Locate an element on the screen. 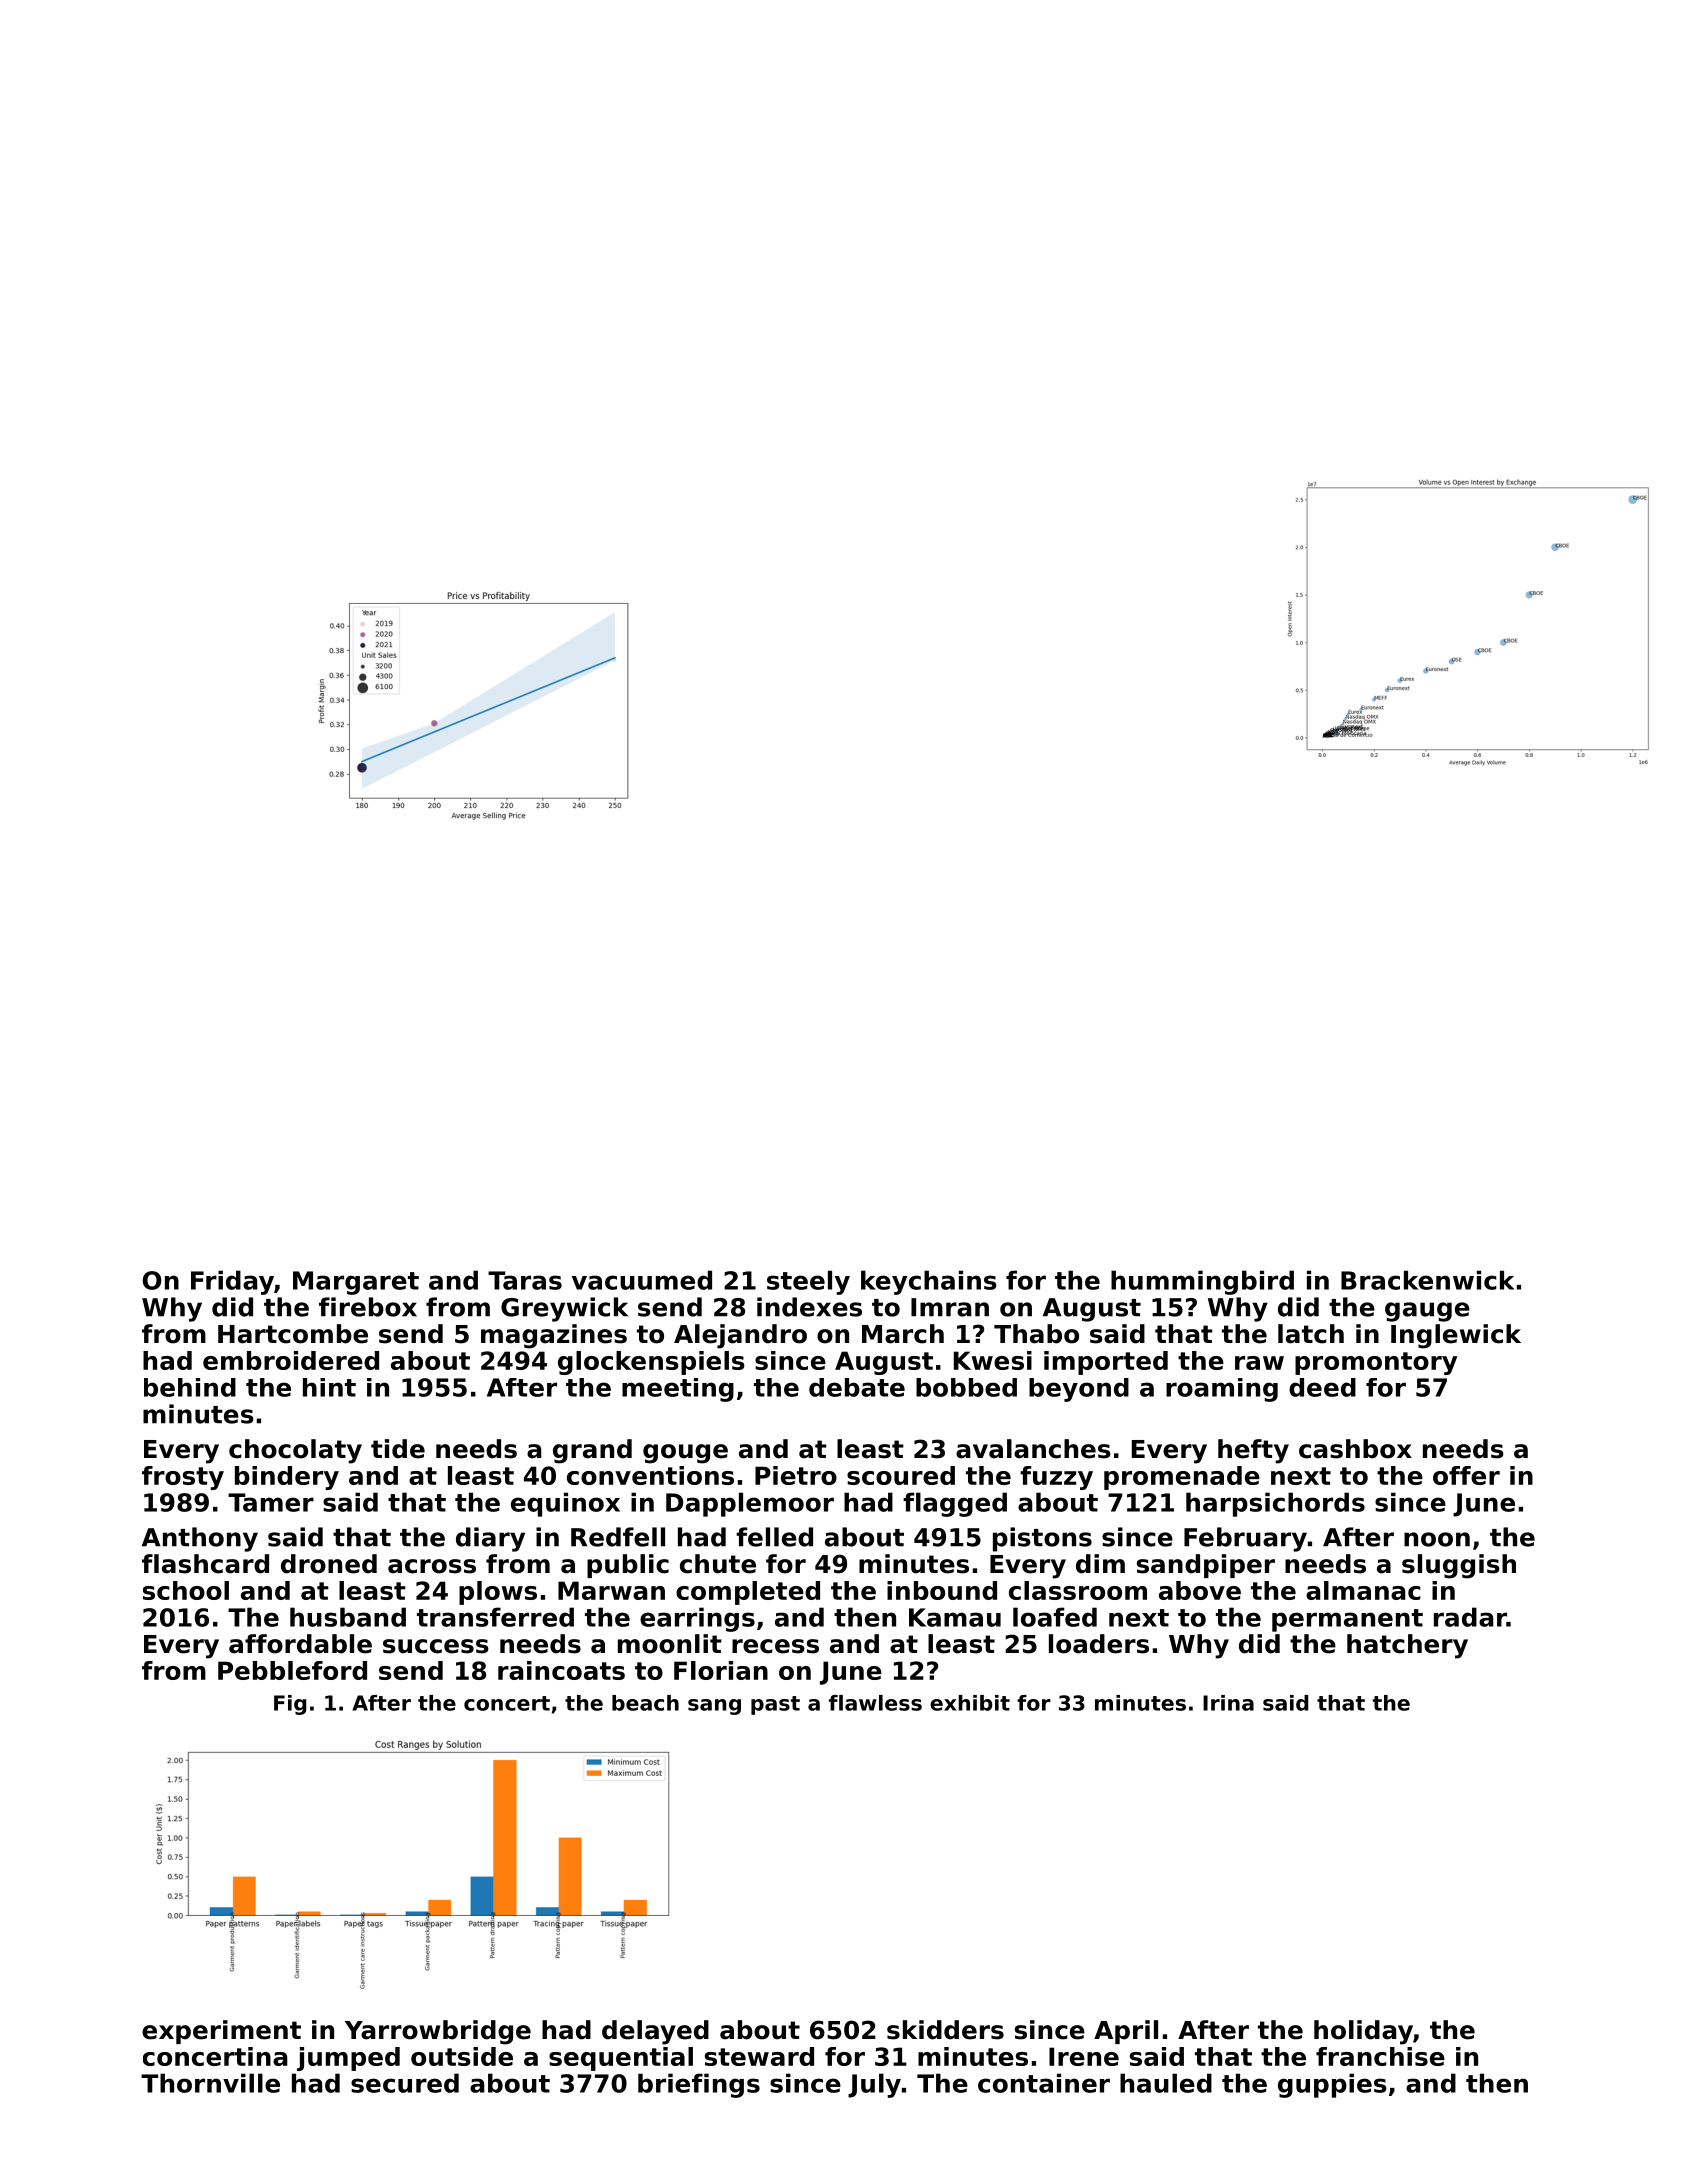 This screenshot has width=1683, height=2178. raincoats is located at coordinates (561, 1670).
